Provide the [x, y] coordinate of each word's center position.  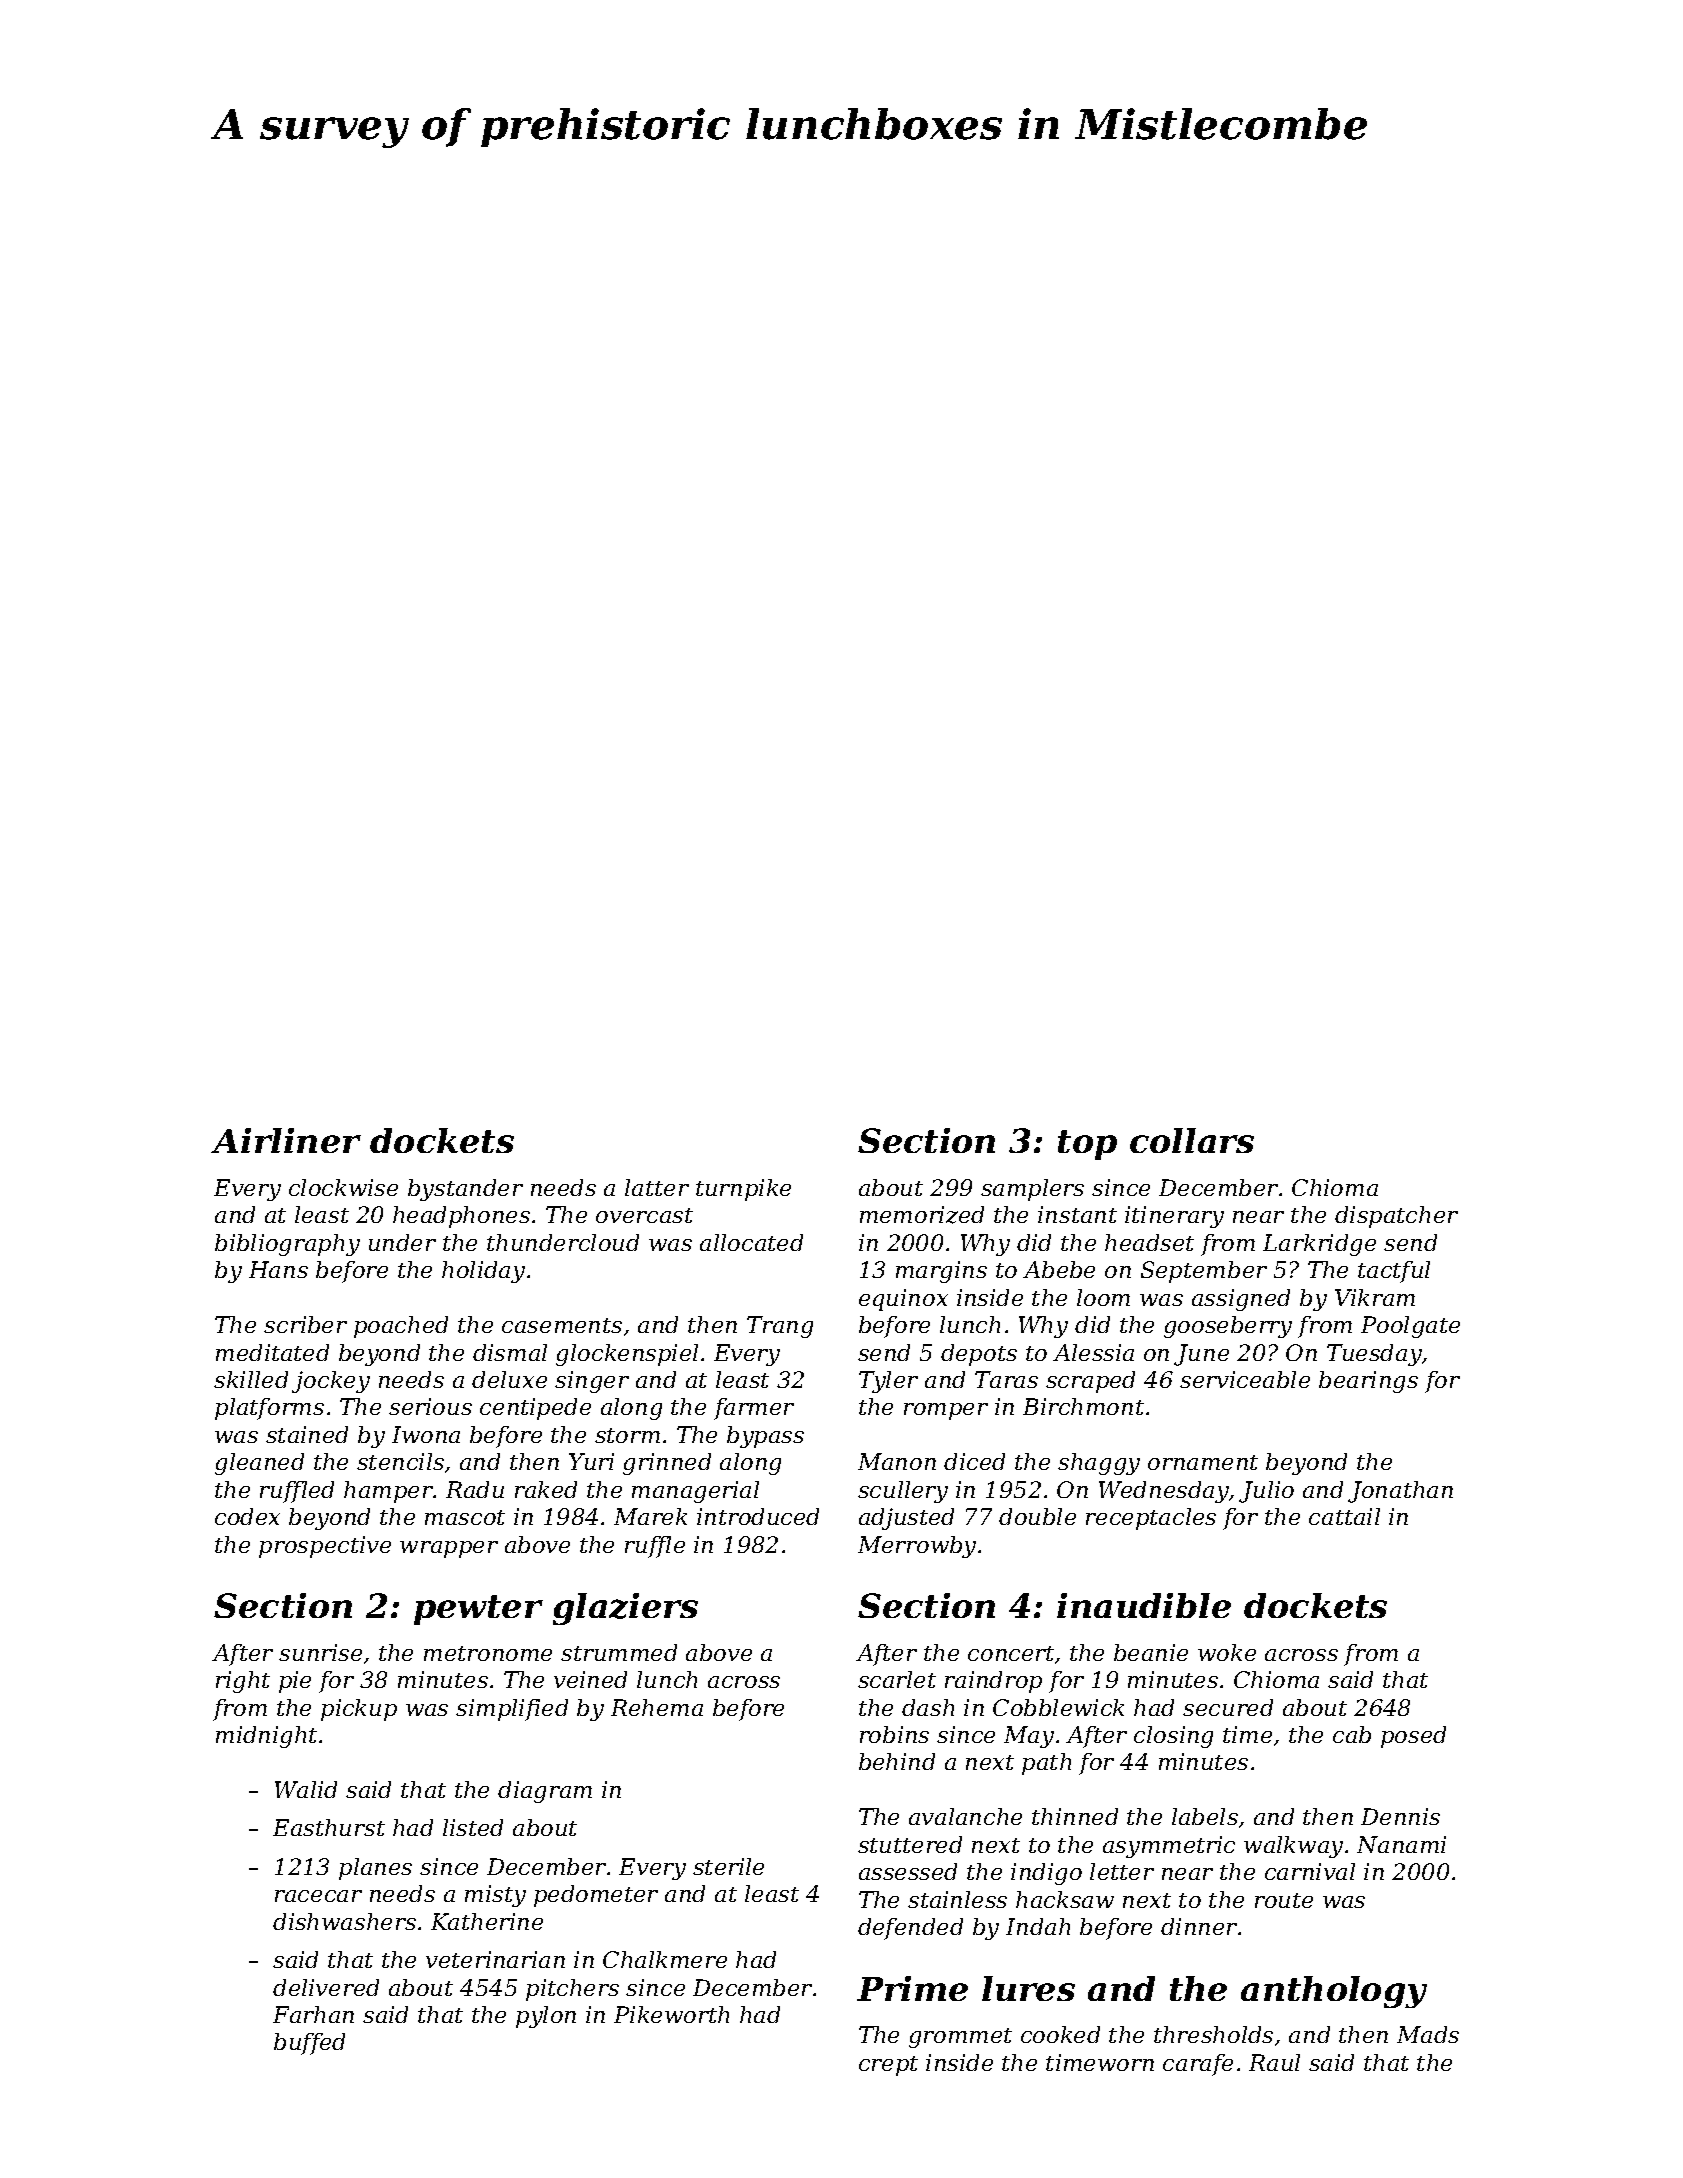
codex [247, 1516]
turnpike [743, 1190]
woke [1227, 1652]
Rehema [657, 1707]
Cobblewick [1058, 1707]
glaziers [625, 1609]
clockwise [343, 1187]
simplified [512, 1710]
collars [1192, 1140]
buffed [309, 2044]
